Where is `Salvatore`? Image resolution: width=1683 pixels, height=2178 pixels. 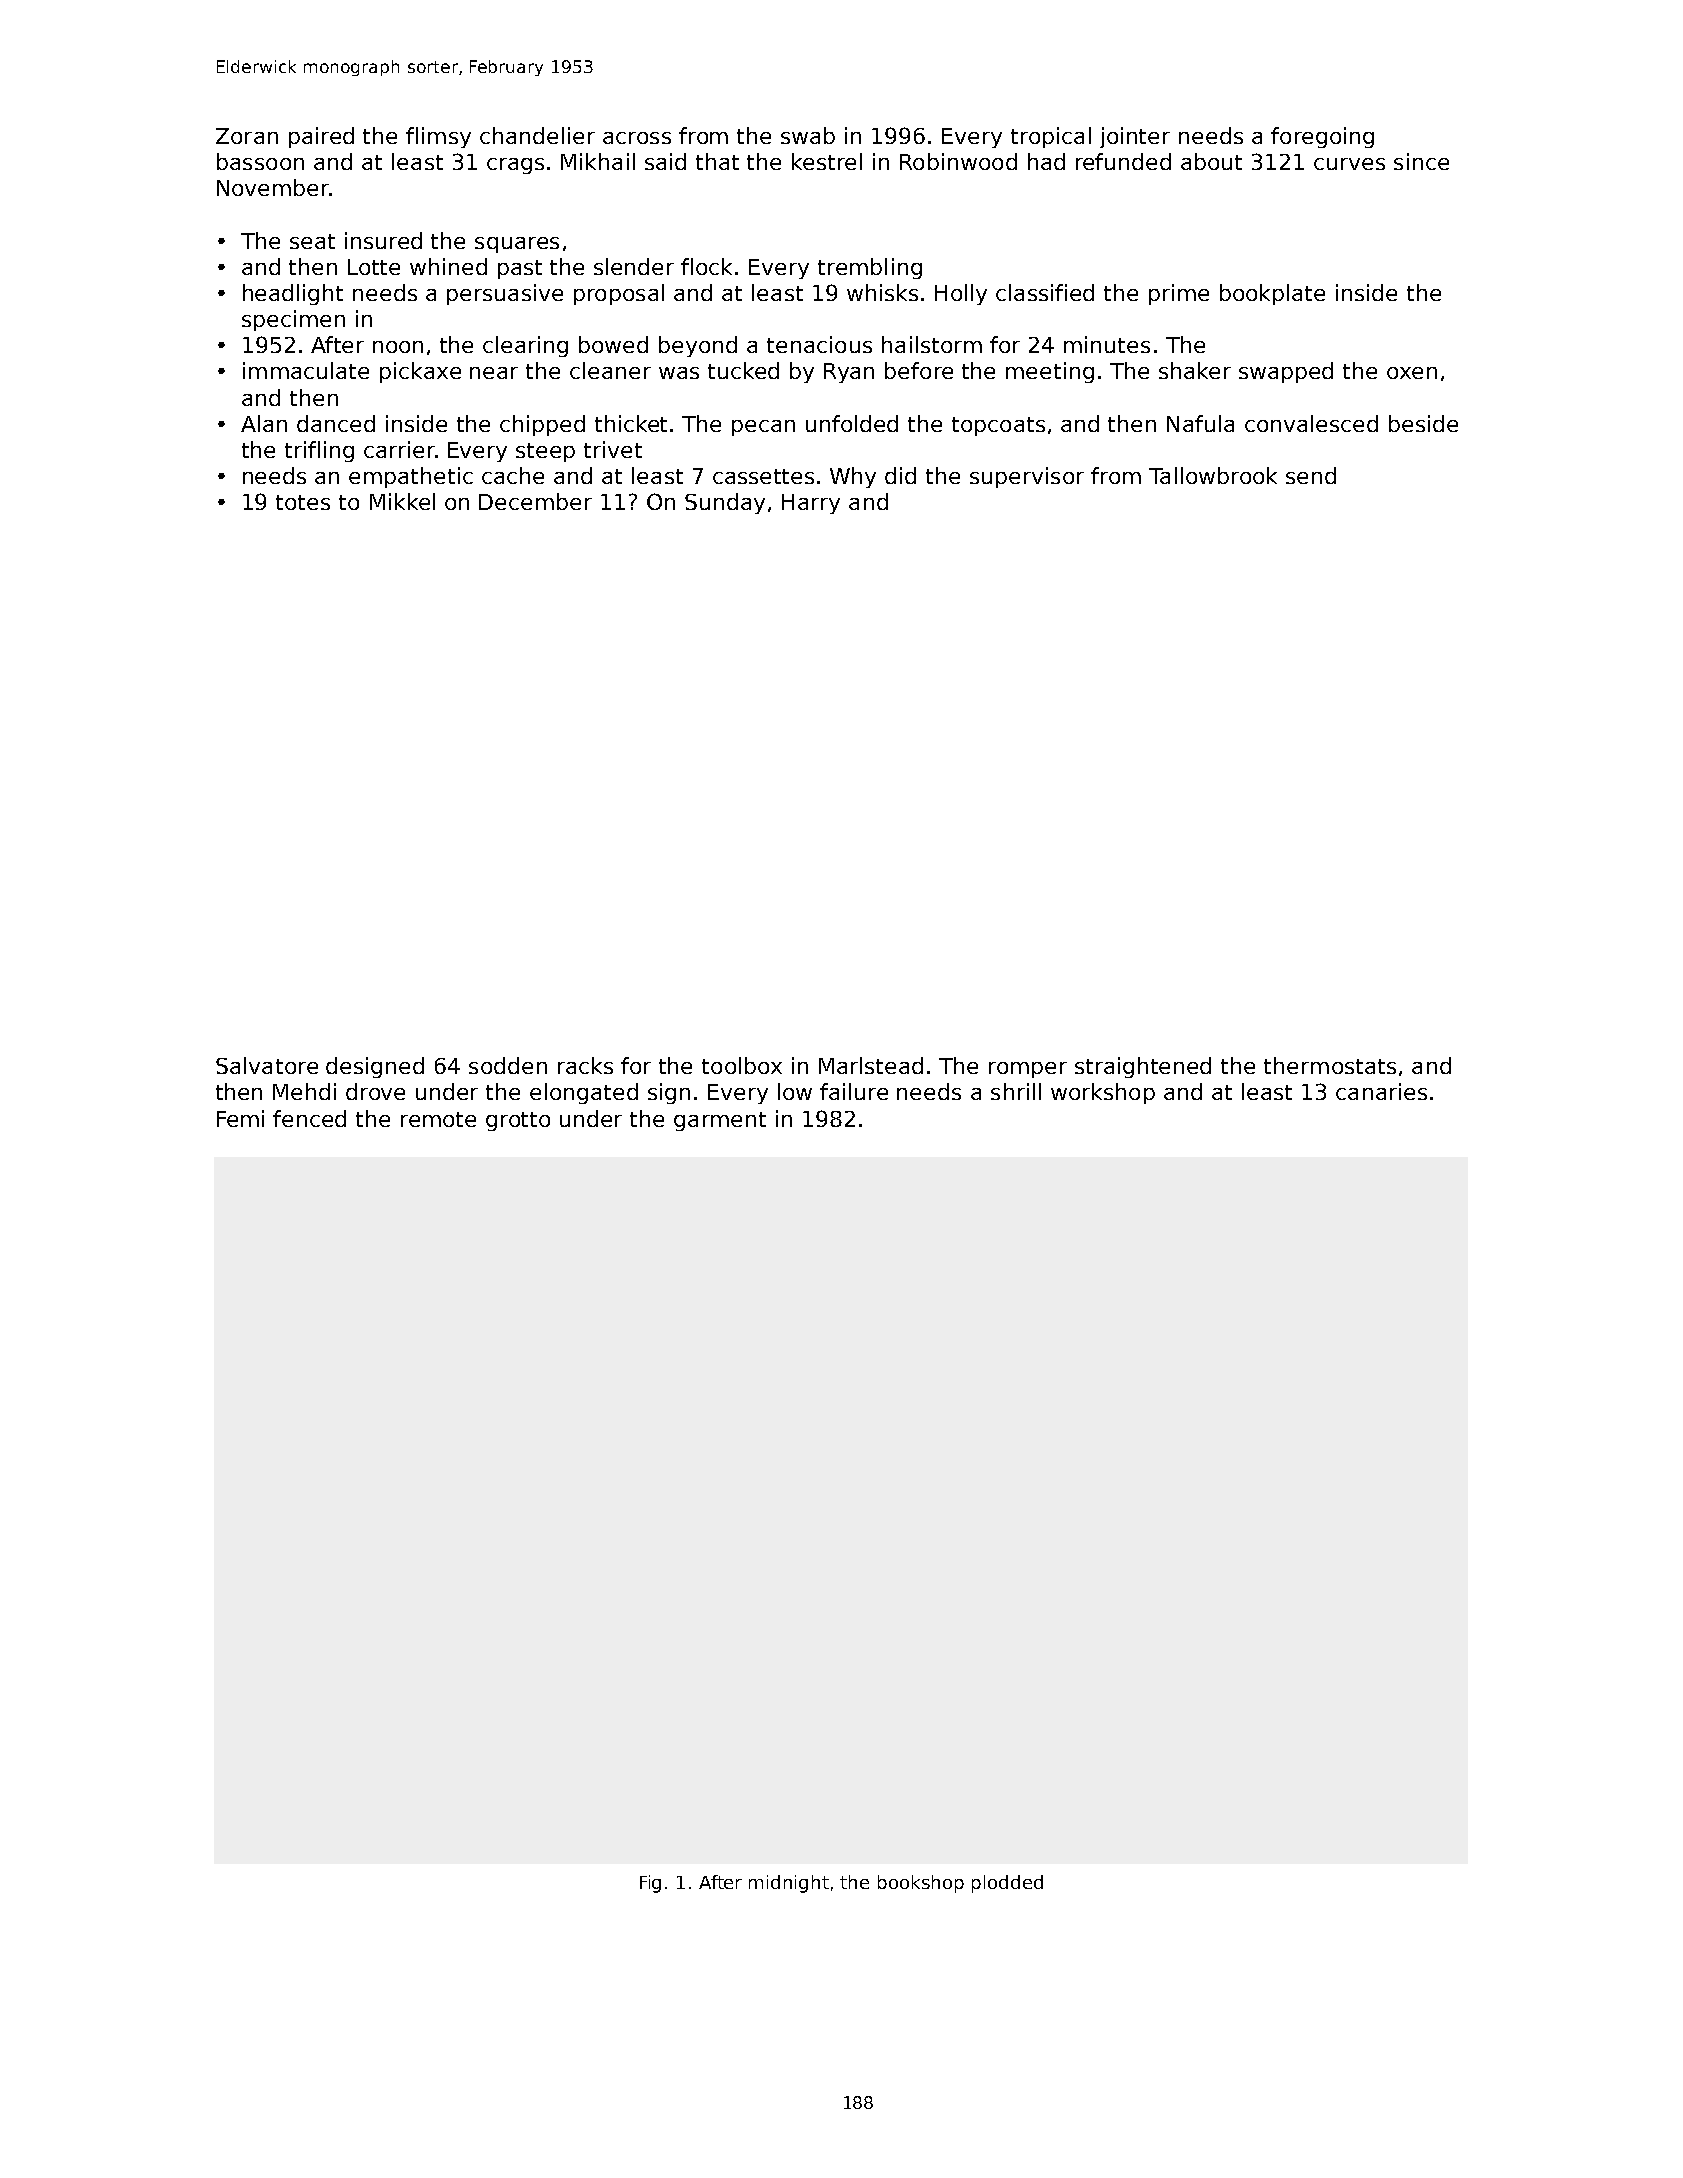
Salvatore is located at coordinates (267, 1065).
